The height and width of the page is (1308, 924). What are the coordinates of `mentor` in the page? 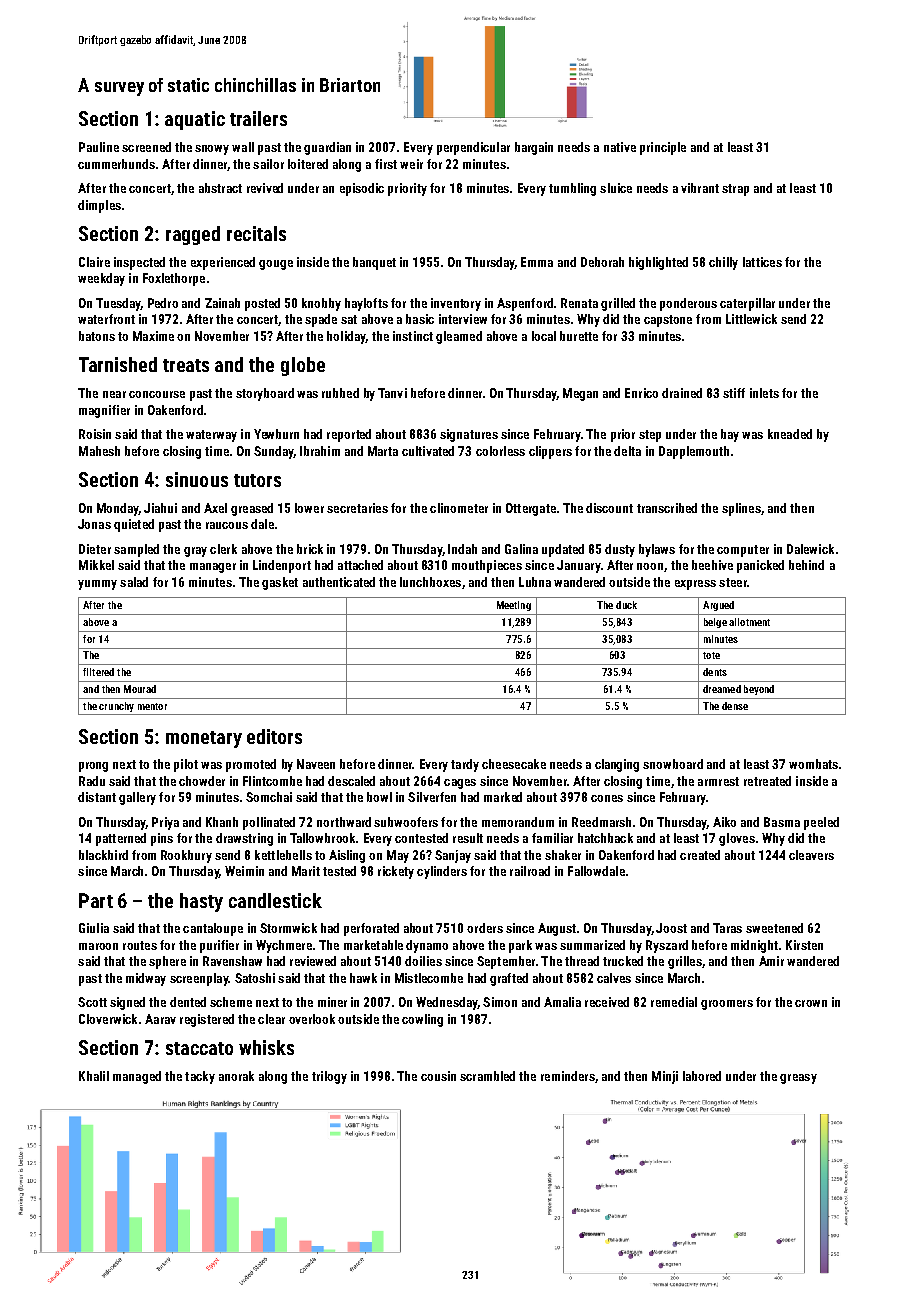 It's located at (152, 706).
